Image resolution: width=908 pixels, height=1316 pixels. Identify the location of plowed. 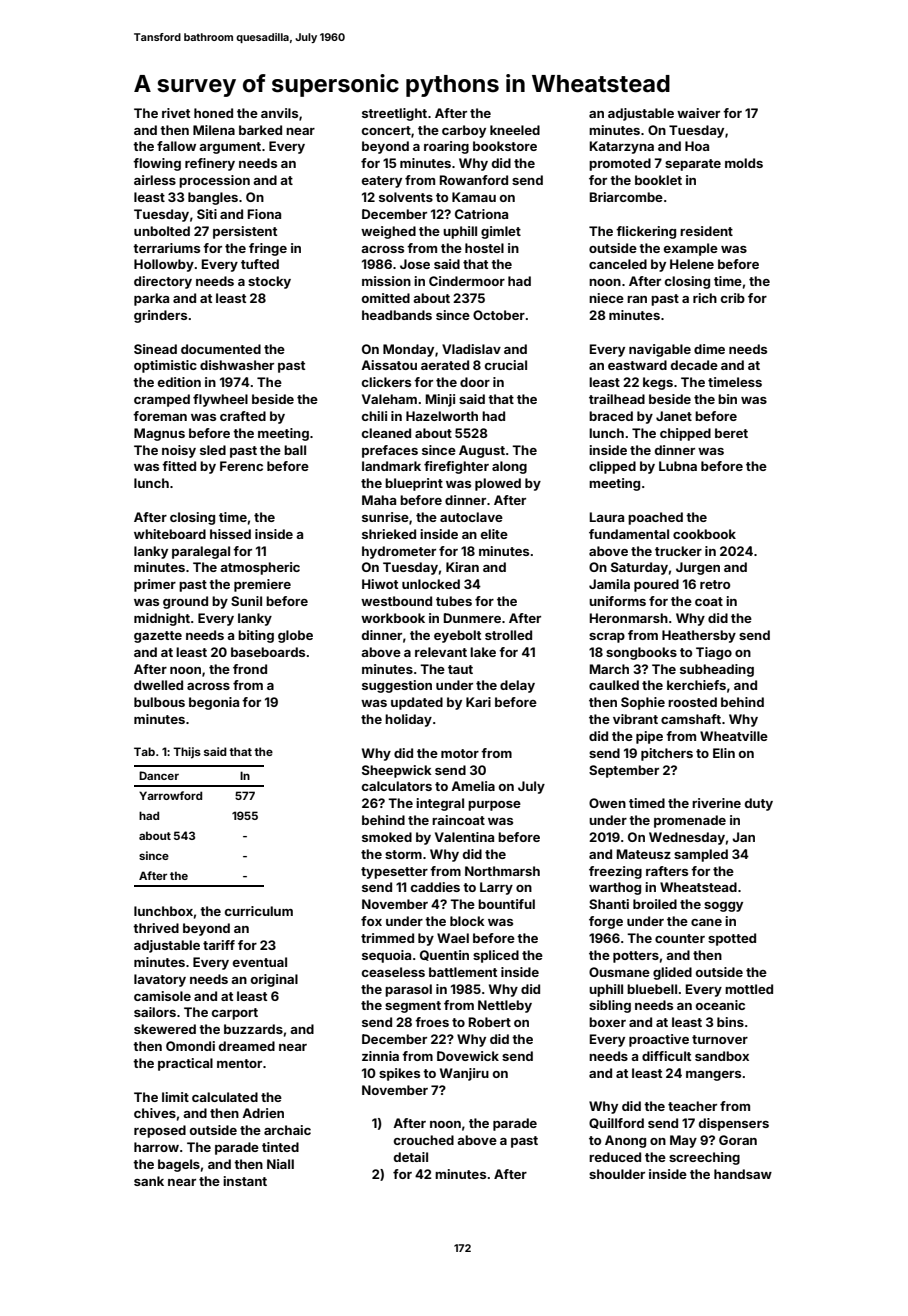
(498, 484).
